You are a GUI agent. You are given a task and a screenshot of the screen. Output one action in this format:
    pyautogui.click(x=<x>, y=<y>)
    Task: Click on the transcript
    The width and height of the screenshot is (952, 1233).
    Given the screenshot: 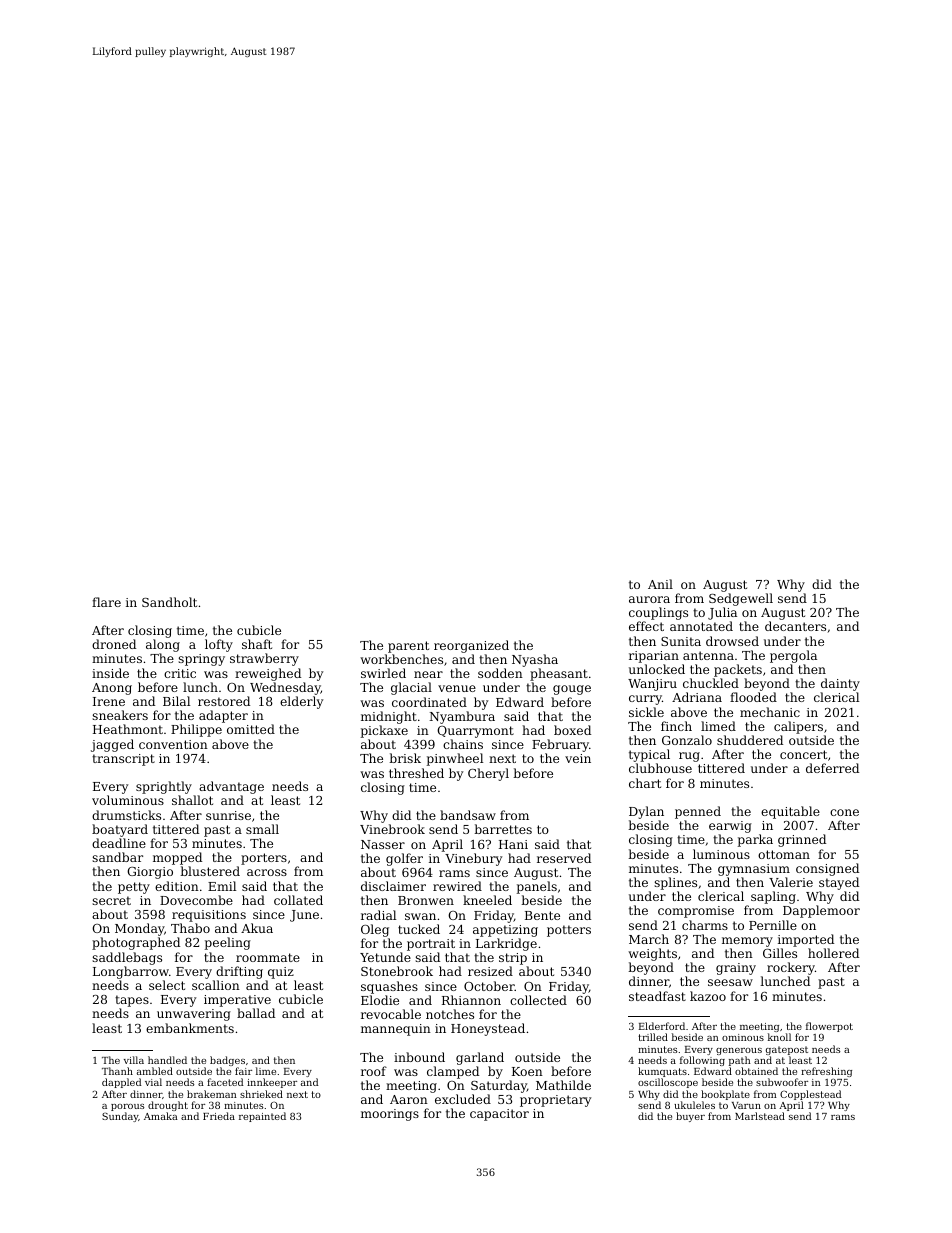 What is the action you would take?
    pyautogui.click(x=123, y=760)
